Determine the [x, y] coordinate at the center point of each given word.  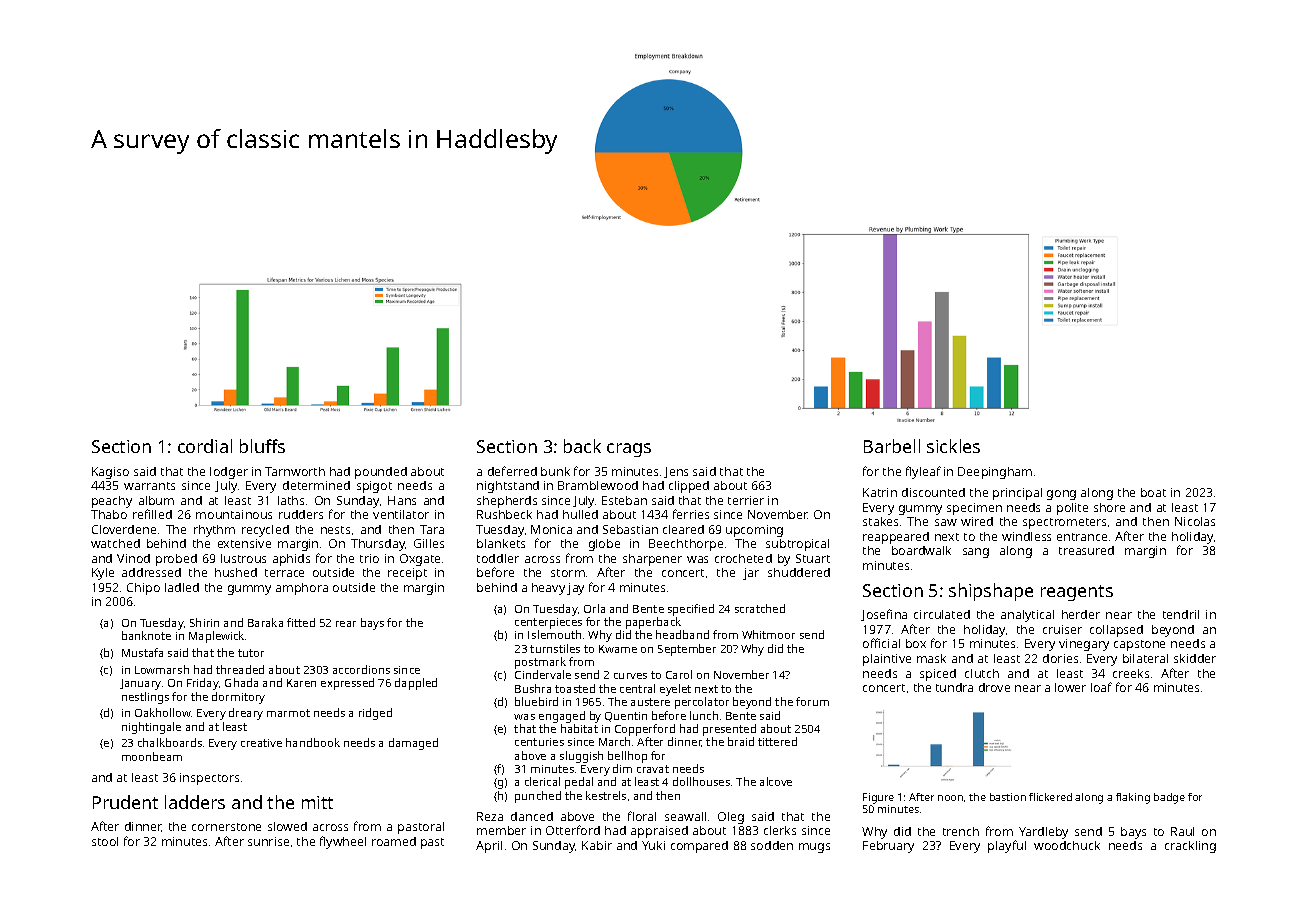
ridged [375, 714]
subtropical [797, 545]
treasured [1086, 550]
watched [115, 543]
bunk [555, 471]
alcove [776, 781]
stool [105, 841]
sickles [953, 446]
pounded [381, 473]
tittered [777, 741]
